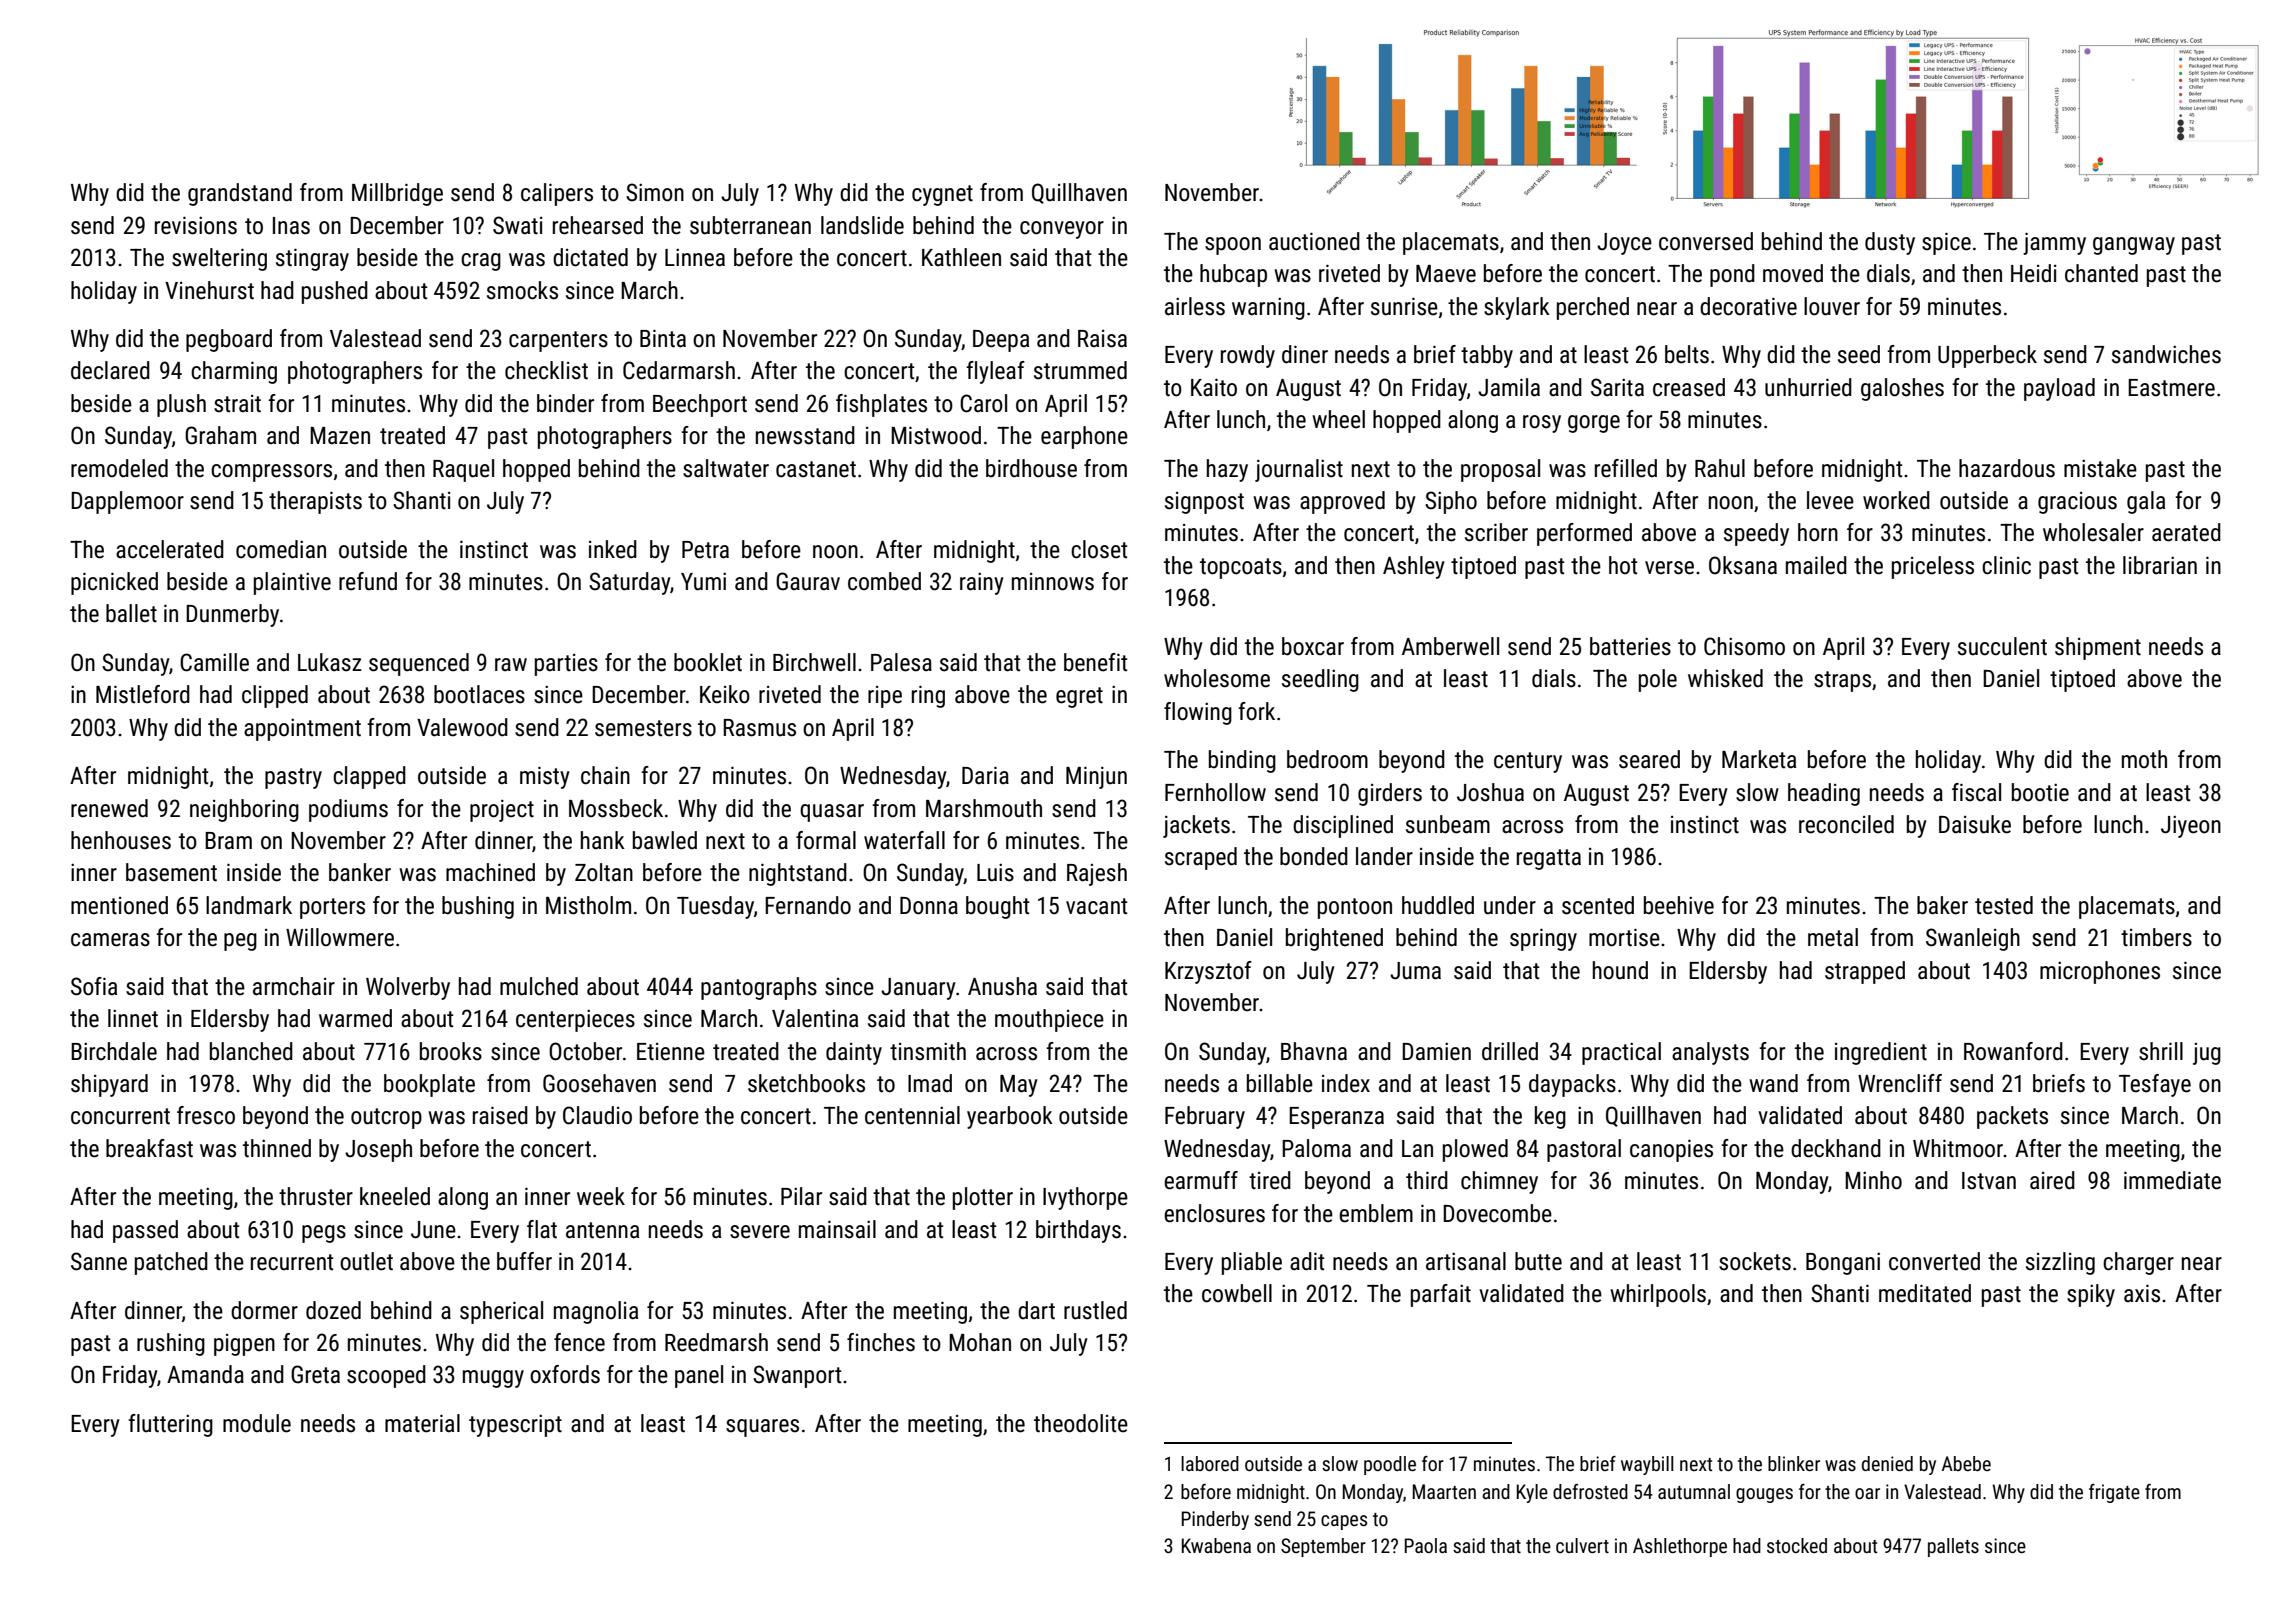  I want to click on module, so click(257, 1423).
